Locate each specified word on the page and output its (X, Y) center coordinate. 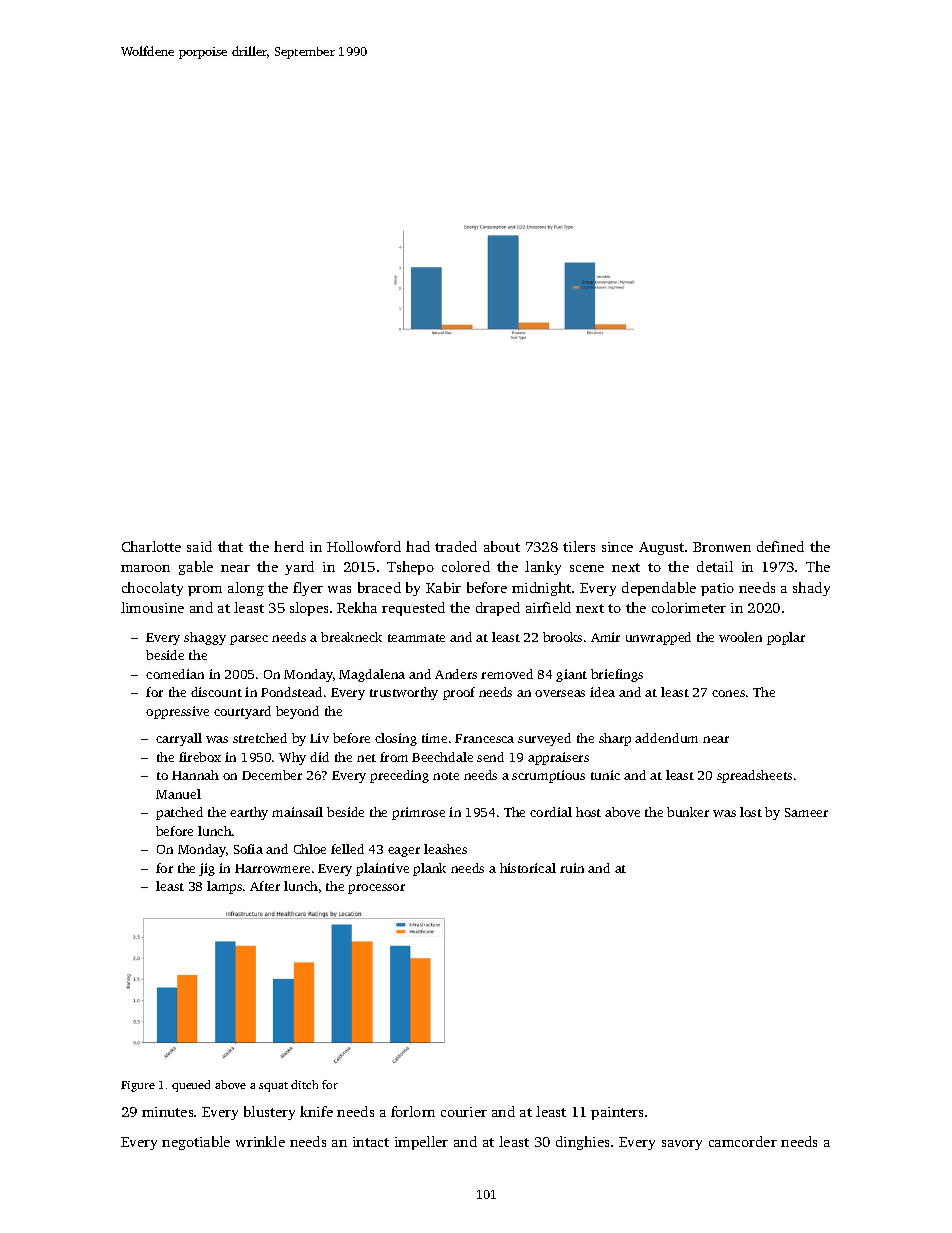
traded (456, 546)
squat (273, 1087)
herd (289, 546)
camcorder (743, 1141)
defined (780, 546)
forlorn (413, 1111)
